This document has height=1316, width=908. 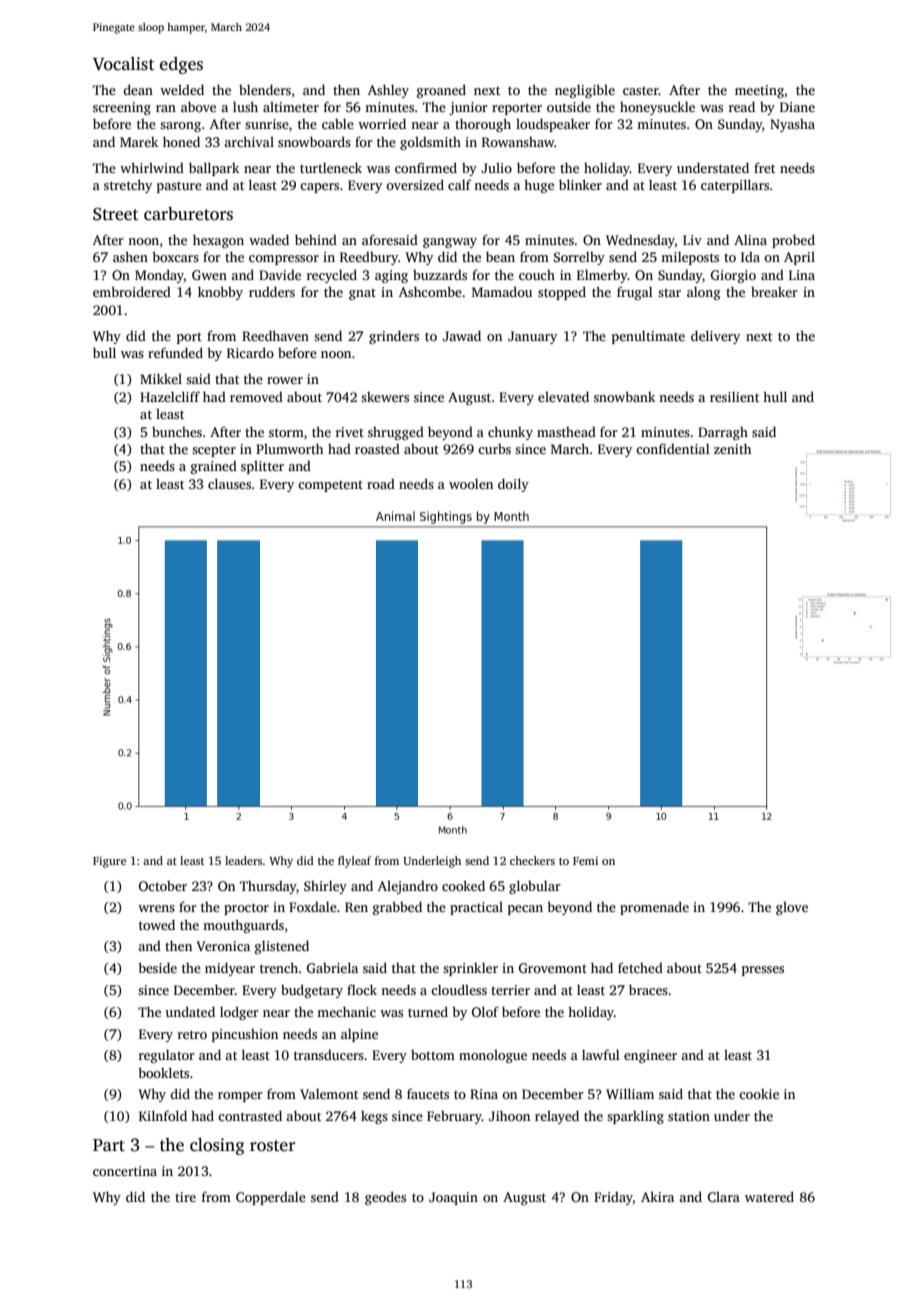 What do you see at coordinates (388, 91) in the document?
I see `Ashley` at bounding box center [388, 91].
